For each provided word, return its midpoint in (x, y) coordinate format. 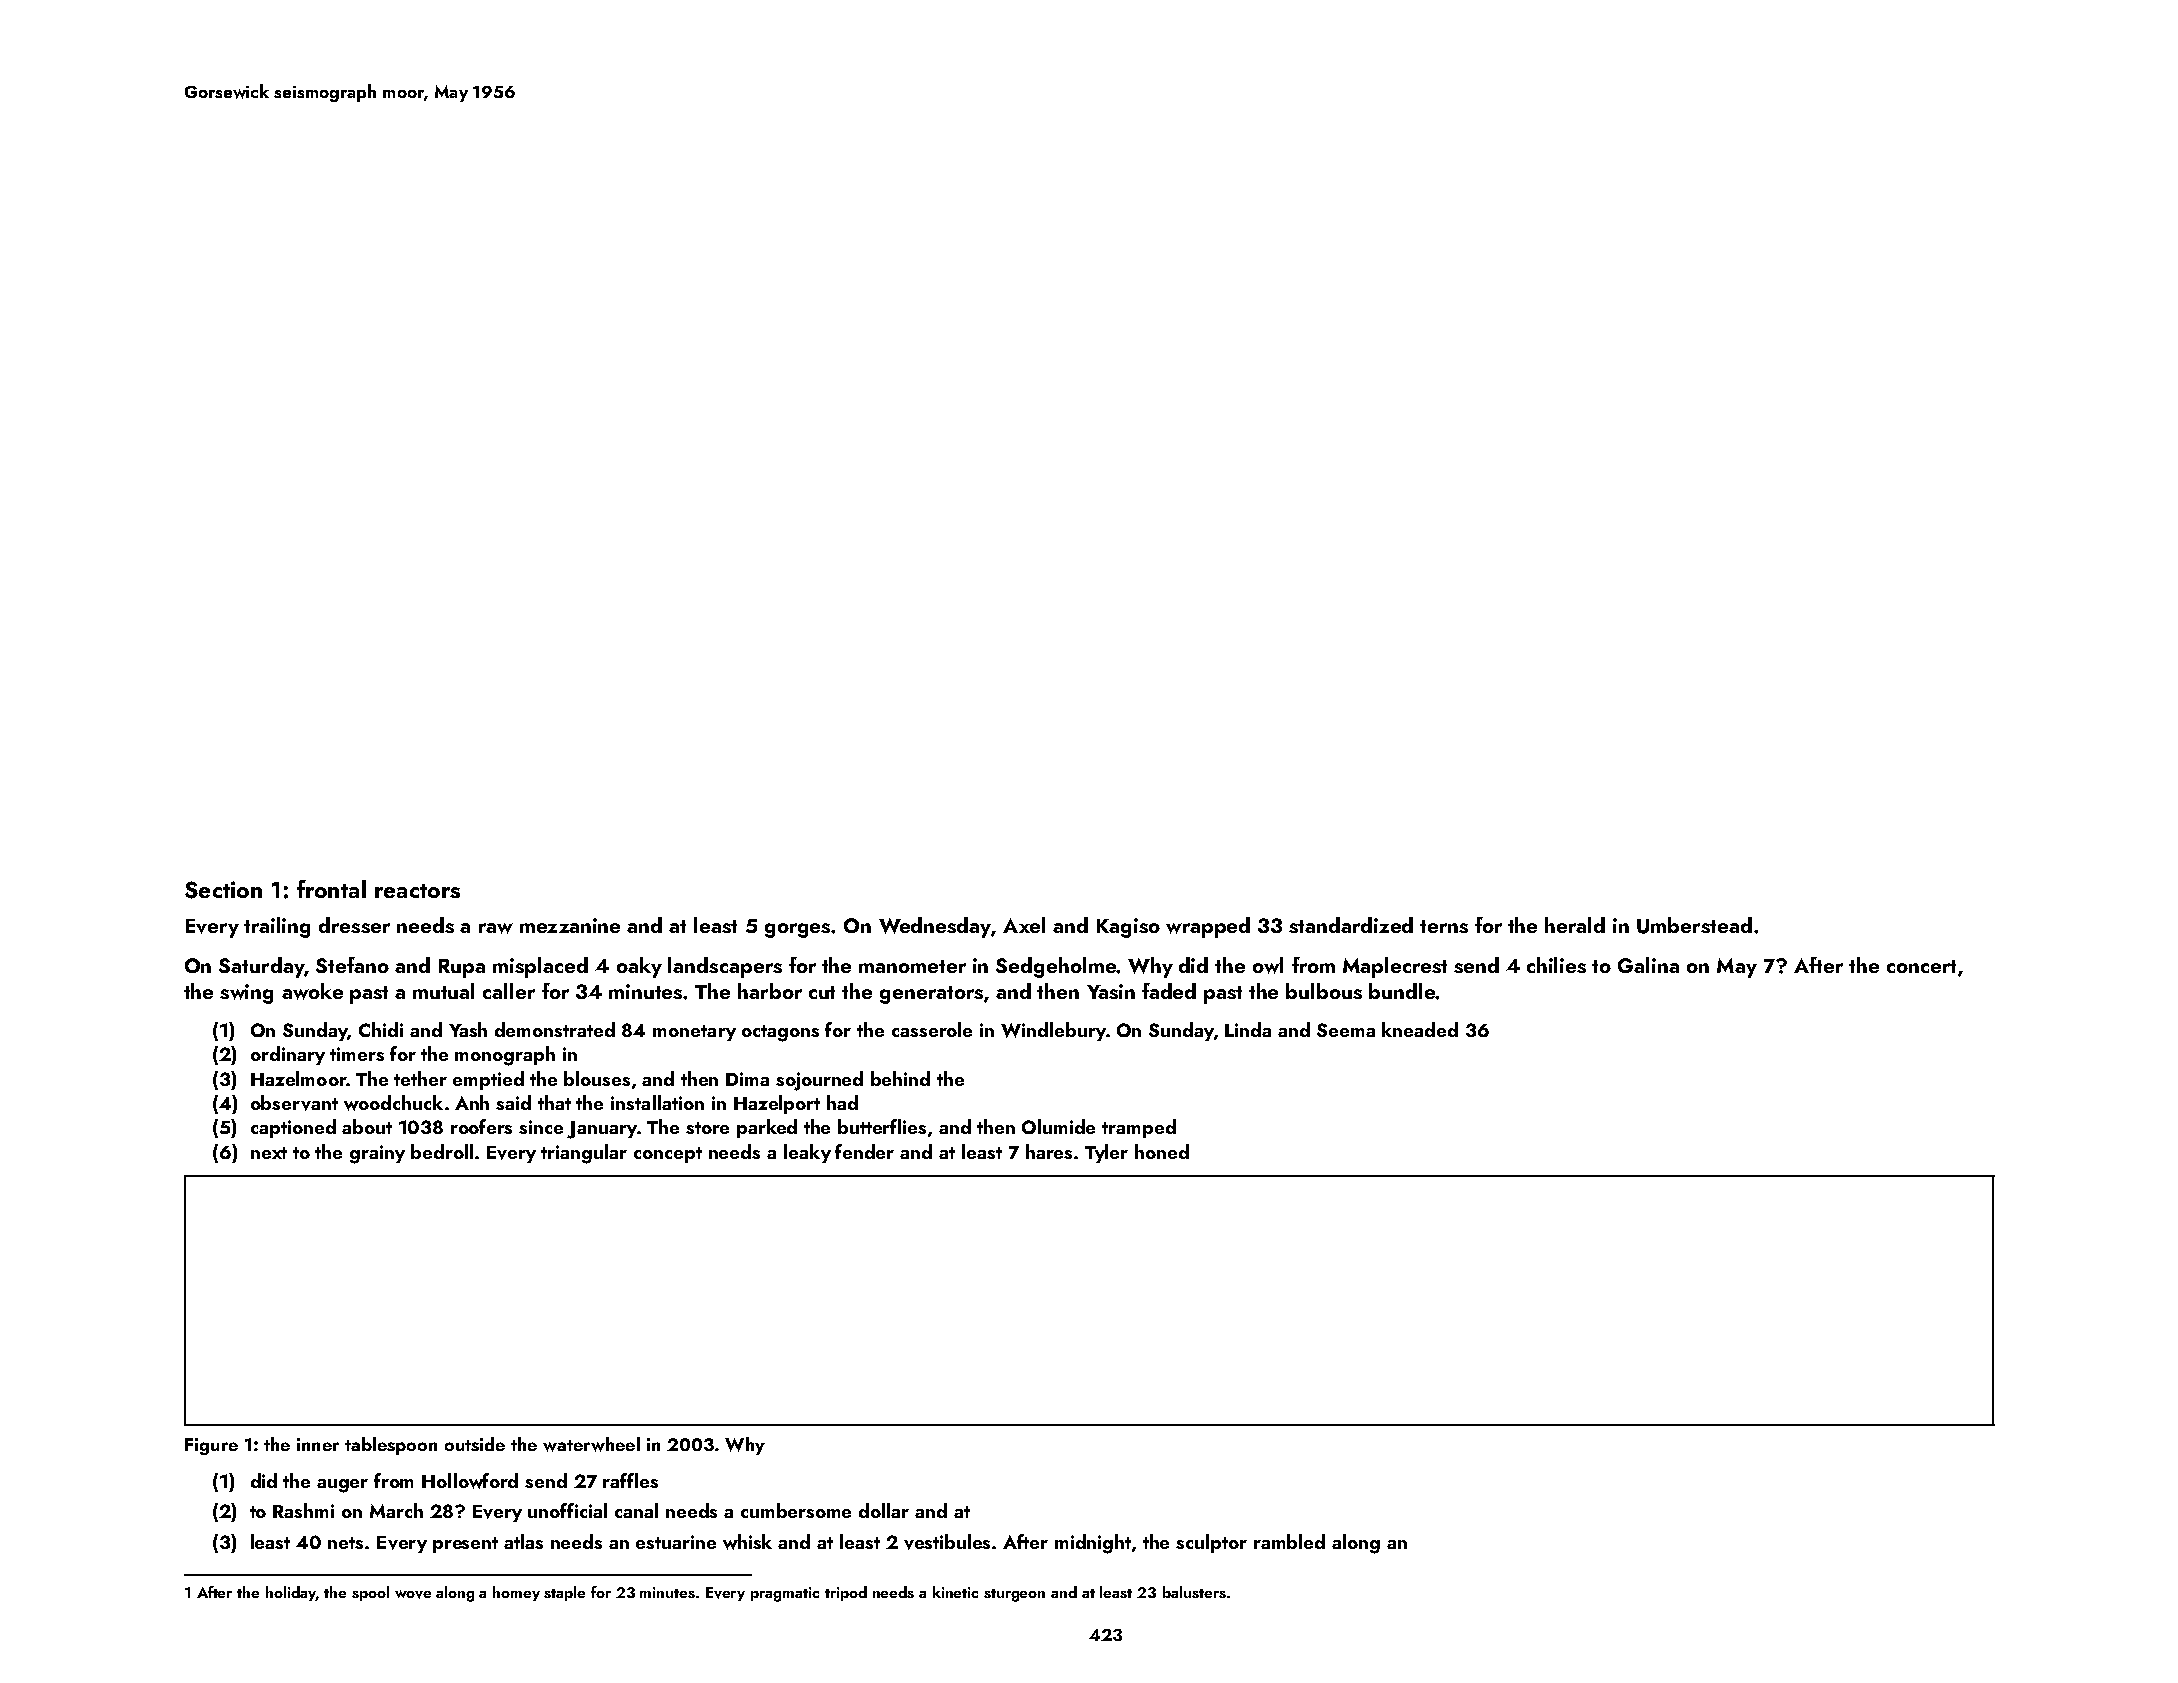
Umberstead (1694, 925)
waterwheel (591, 1444)
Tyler (1106, 1153)
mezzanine (570, 925)
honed (1162, 1151)
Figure (211, 1446)
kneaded (1420, 1029)
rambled (1289, 1541)
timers (357, 1054)
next (269, 1153)
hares (1049, 1151)
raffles (630, 1480)
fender (864, 1151)
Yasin (1111, 991)
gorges (797, 930)
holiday (291, 1593)
